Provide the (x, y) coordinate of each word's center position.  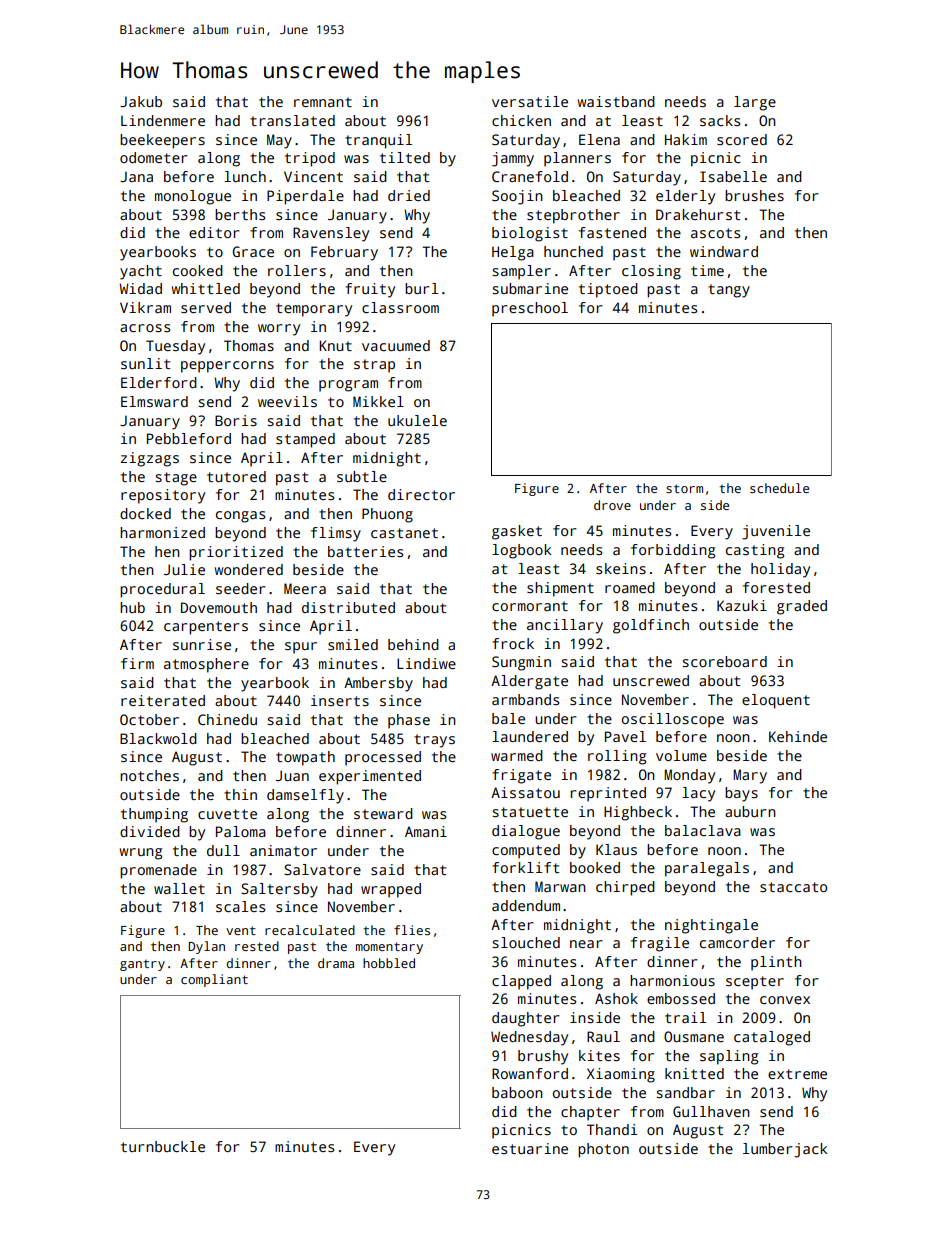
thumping (154, 815)
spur (301, 648)
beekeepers (162, 141)
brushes (754, 195)
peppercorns (227, 367)
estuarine (530, 1148)
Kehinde (798, 736)
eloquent (776, 701)
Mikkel (378, 401)
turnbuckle (163, 1146)
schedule (779, 488)
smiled (353, 644)
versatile (530, 101)
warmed (517, 755)
